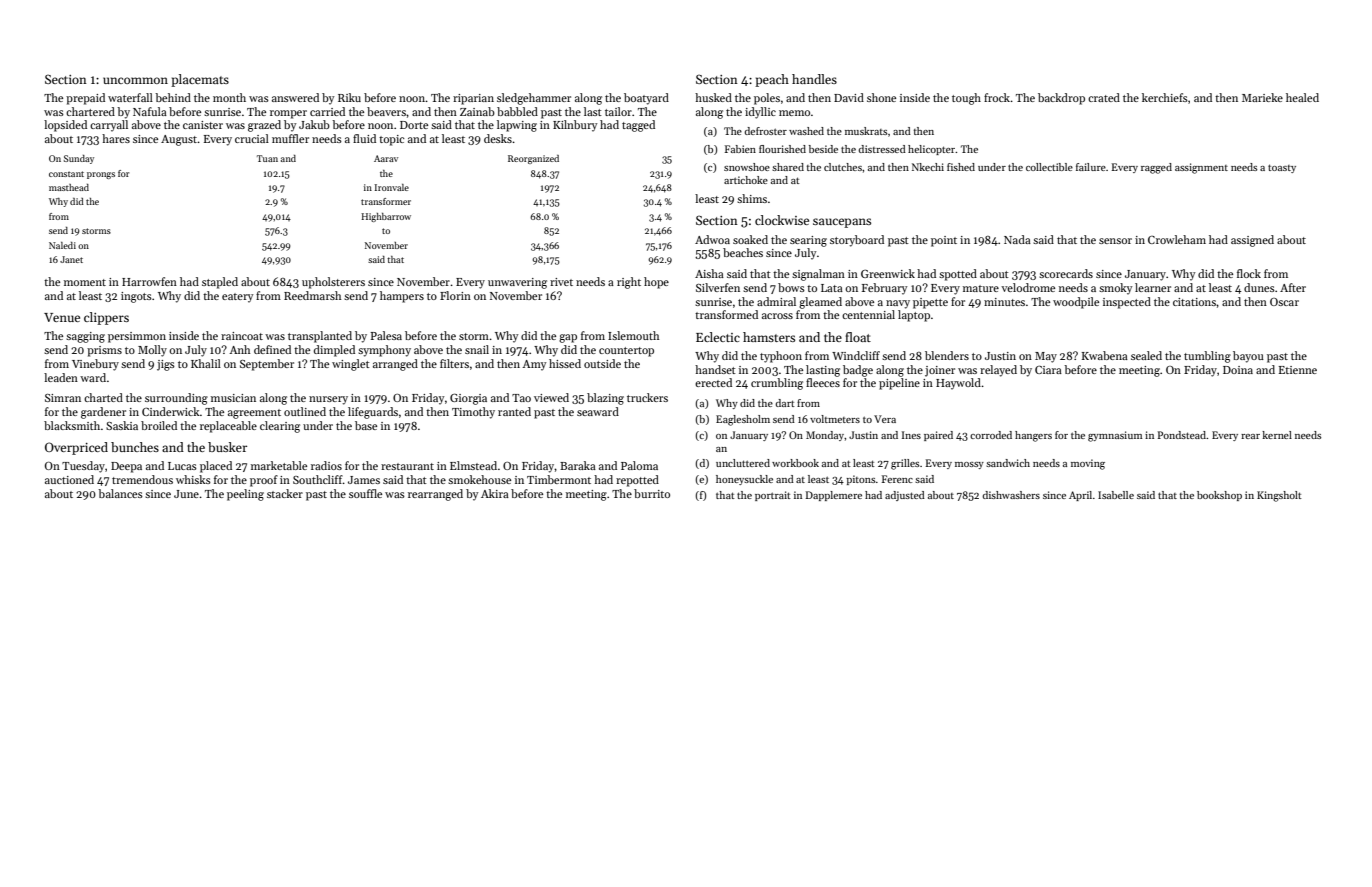 This page has height=887, width=1372. I want to click on balances, so click(120, 493).
